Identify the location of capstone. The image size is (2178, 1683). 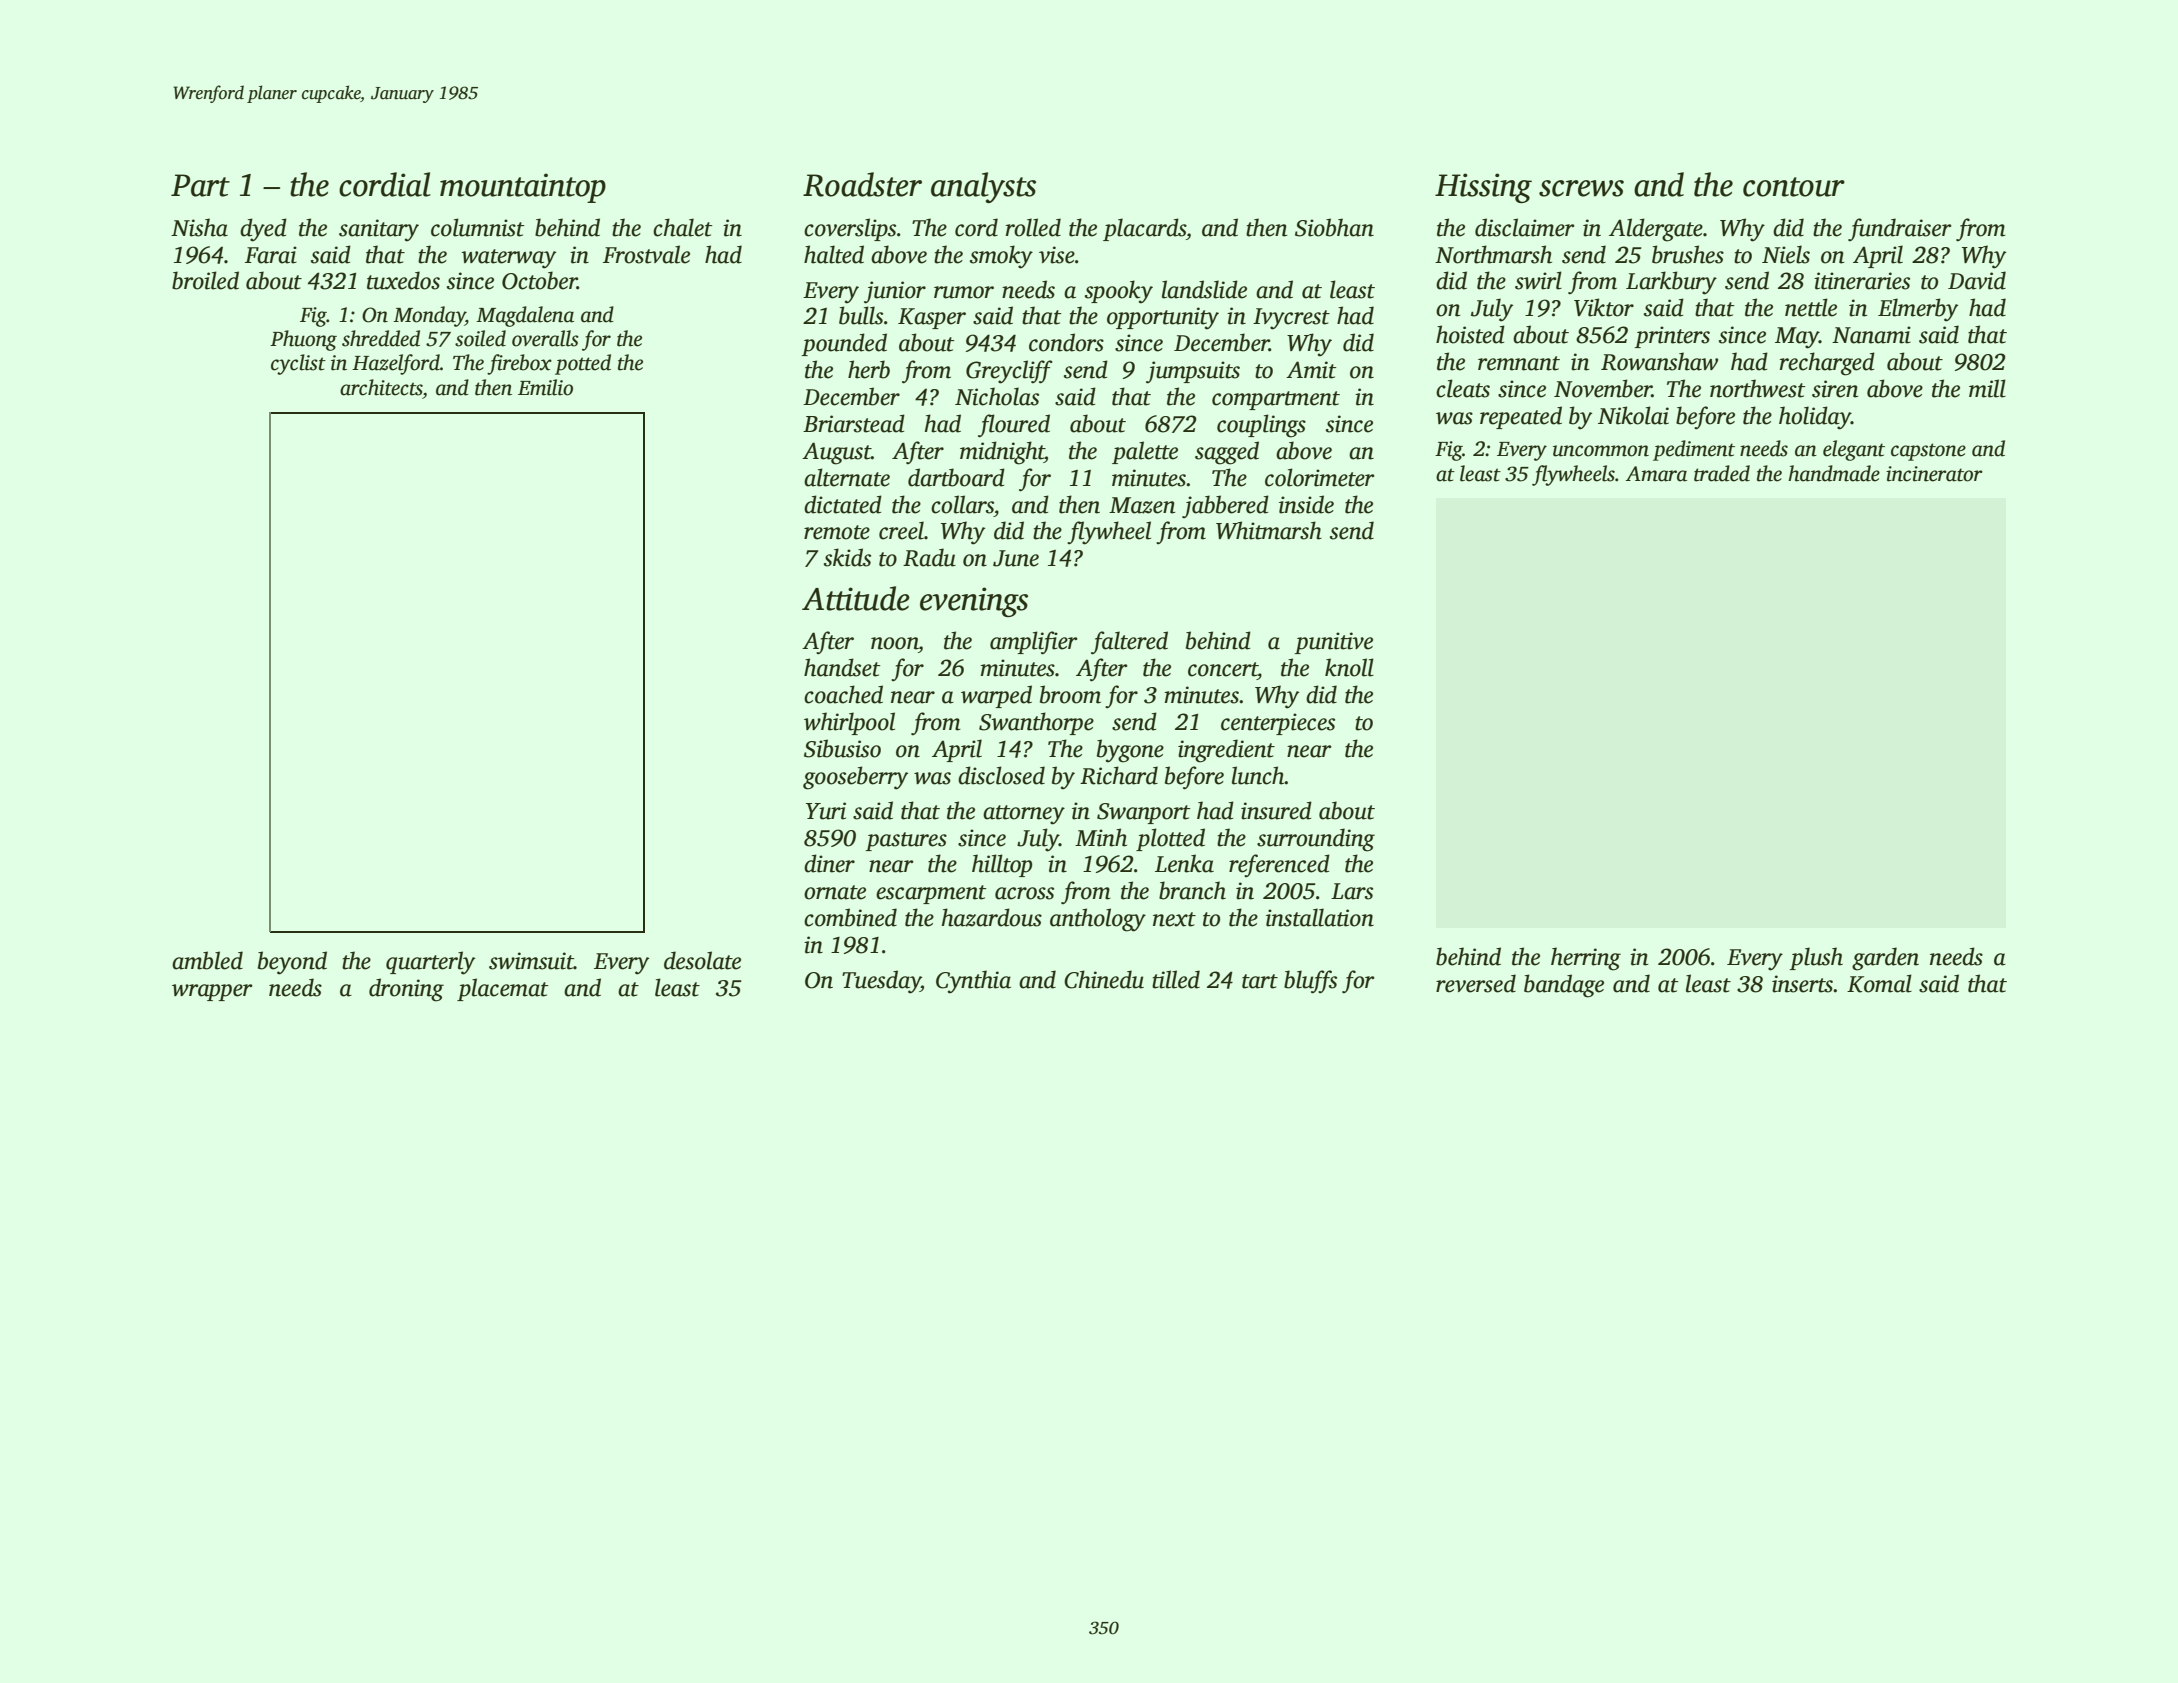
(1928, 452).
